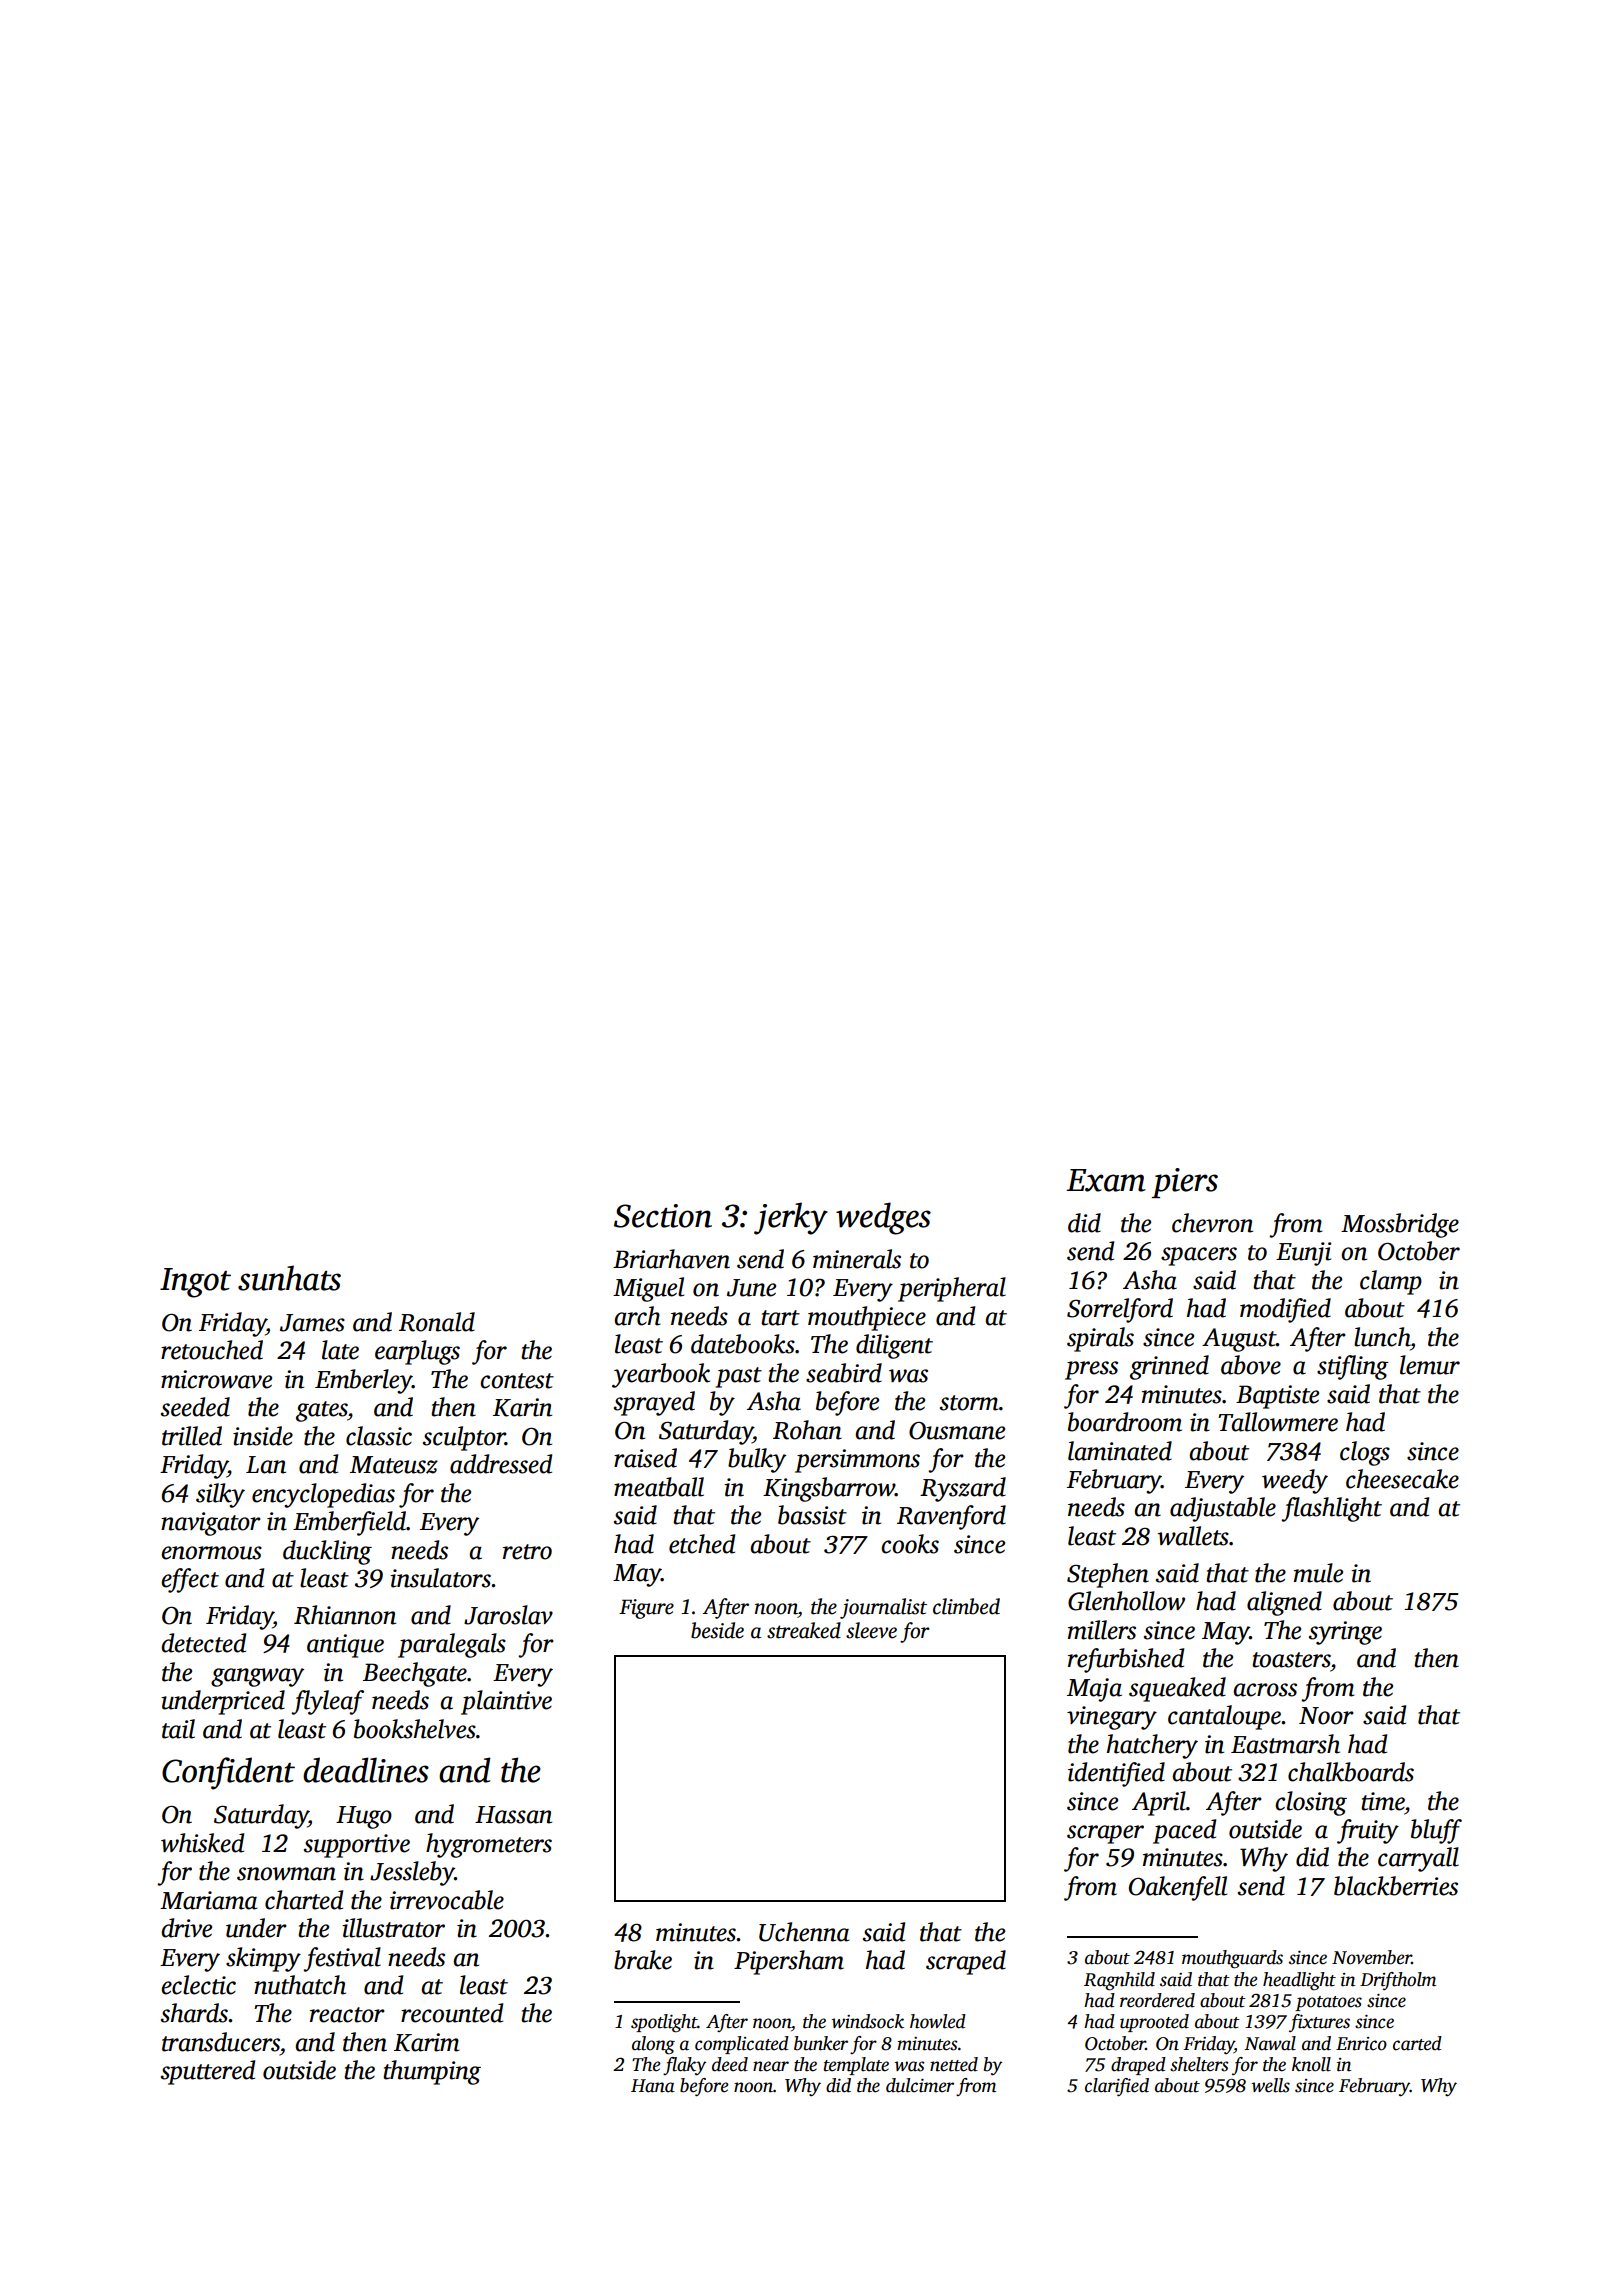 The image size is (1620, 2292). I want to click on cooks, so click(910, 1544).
